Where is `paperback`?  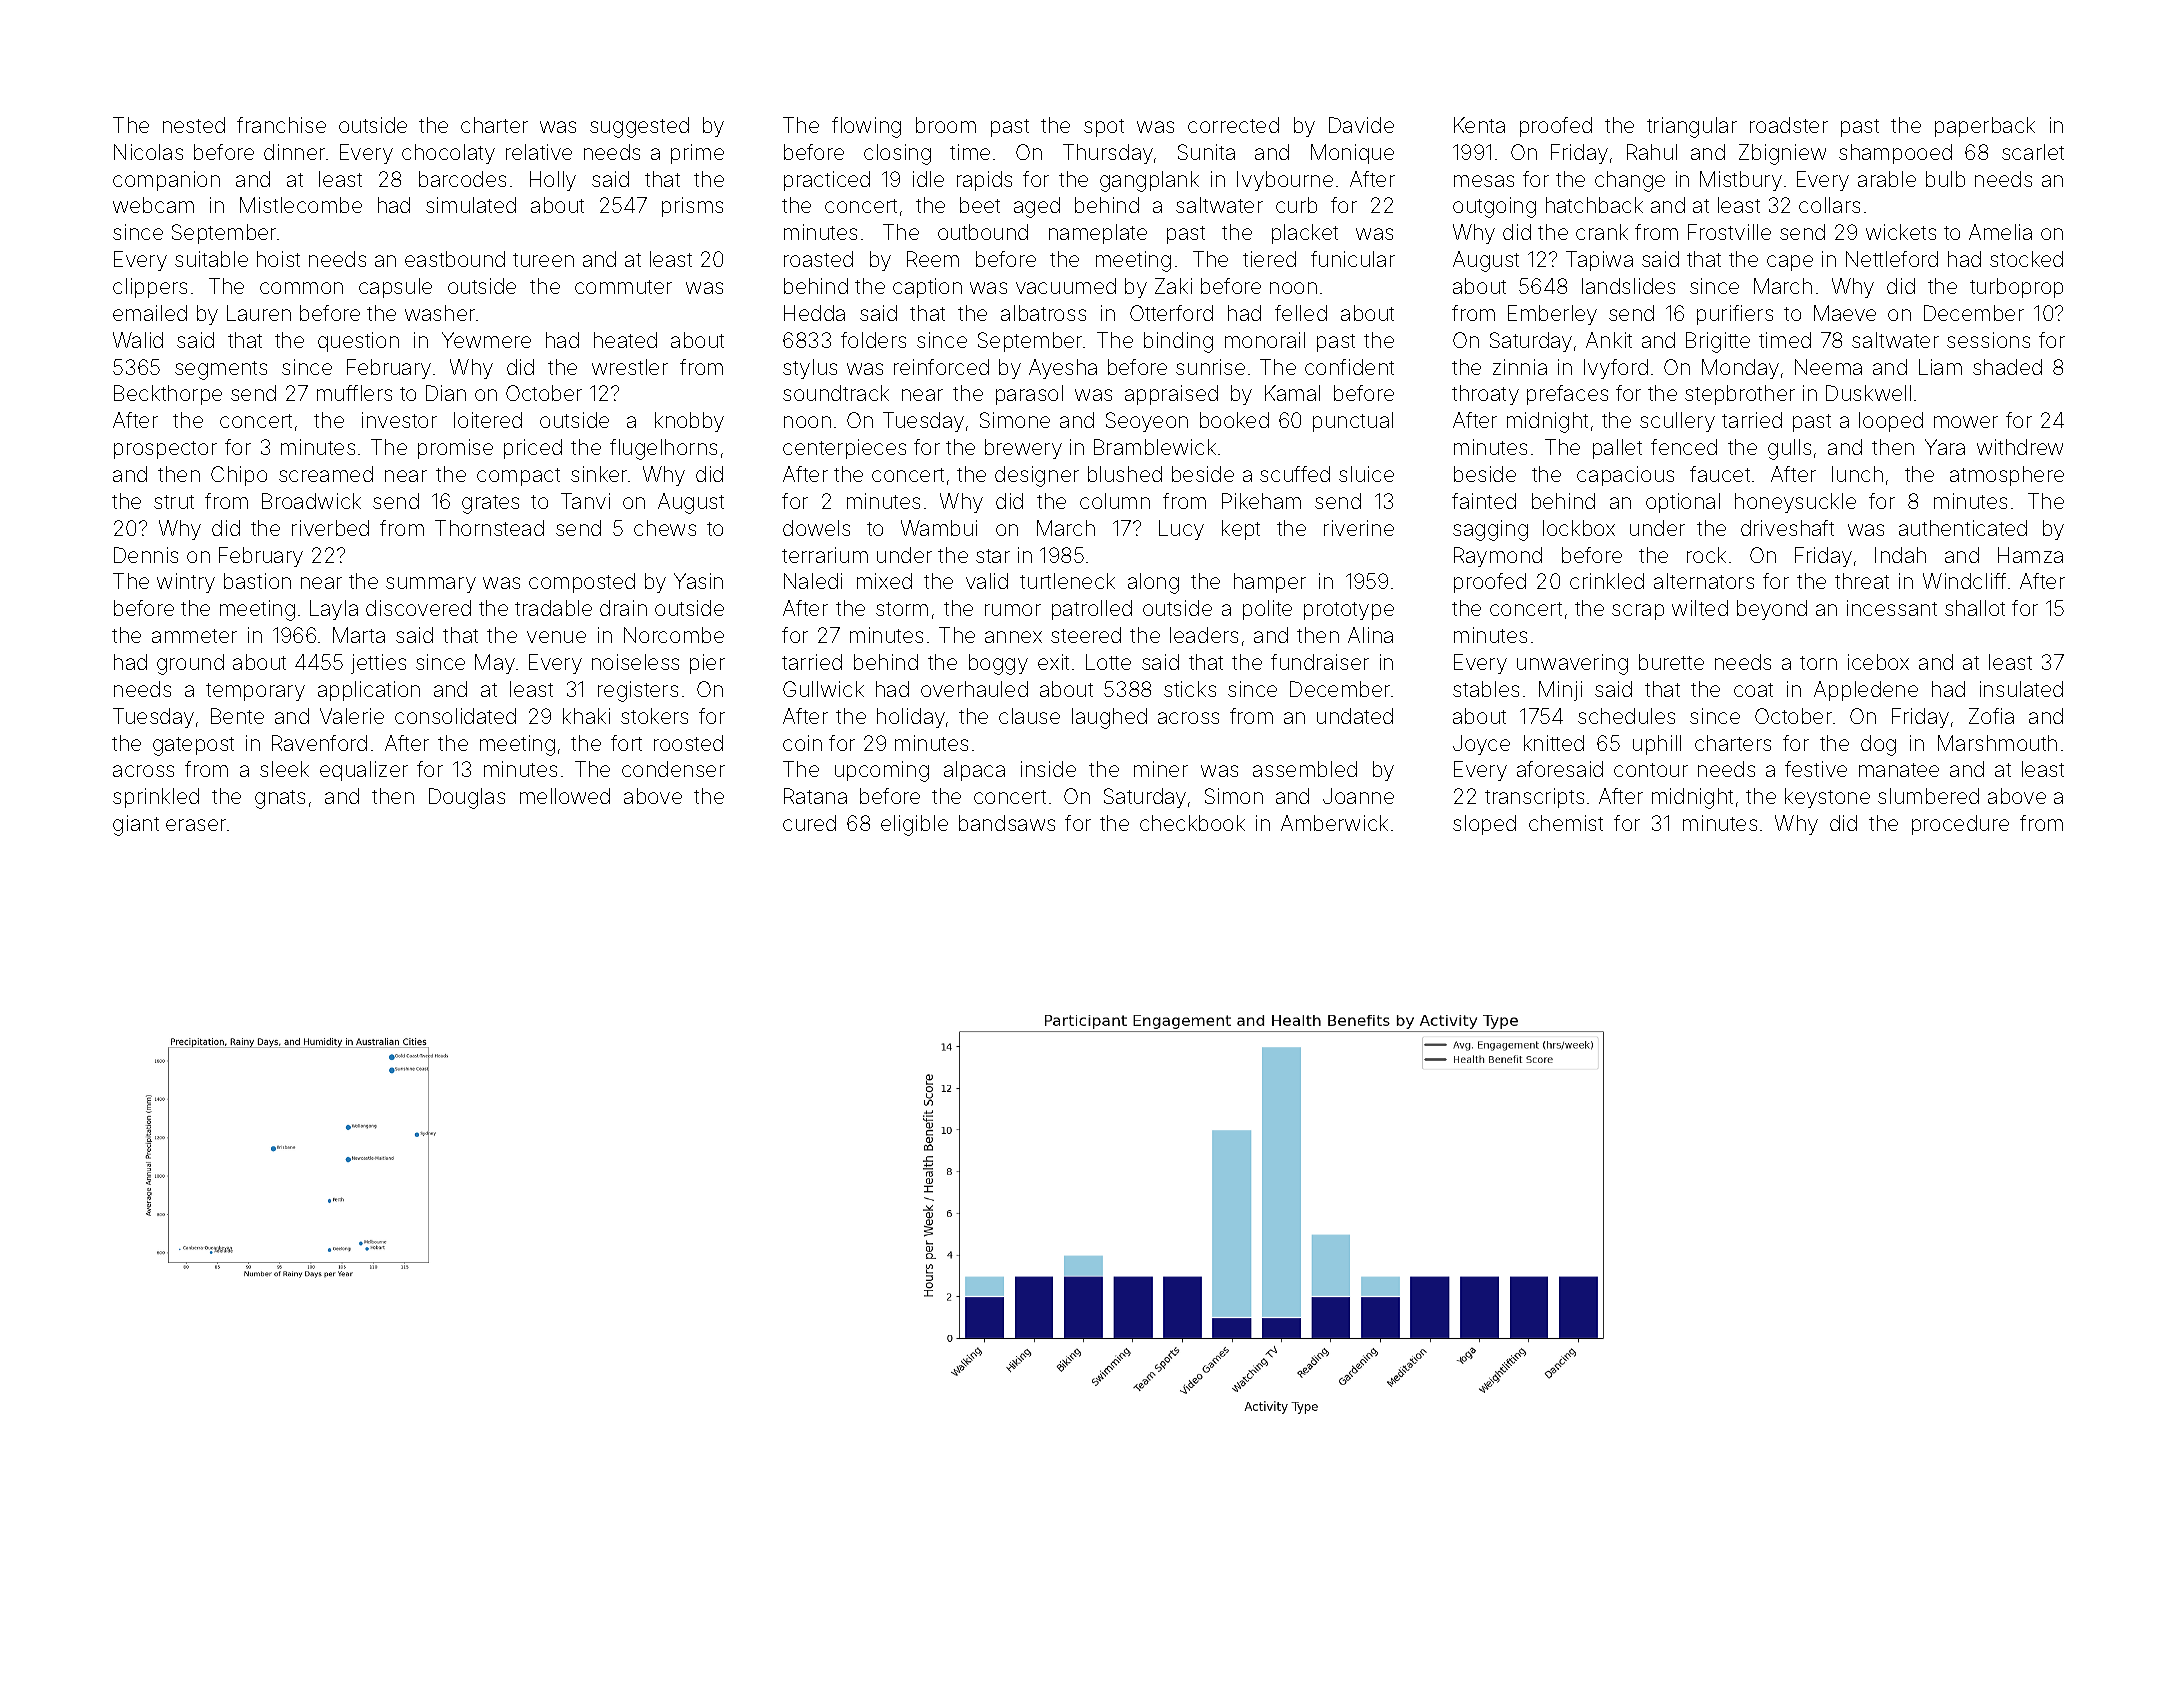 paperback is located at coordinates (1985, 127).
